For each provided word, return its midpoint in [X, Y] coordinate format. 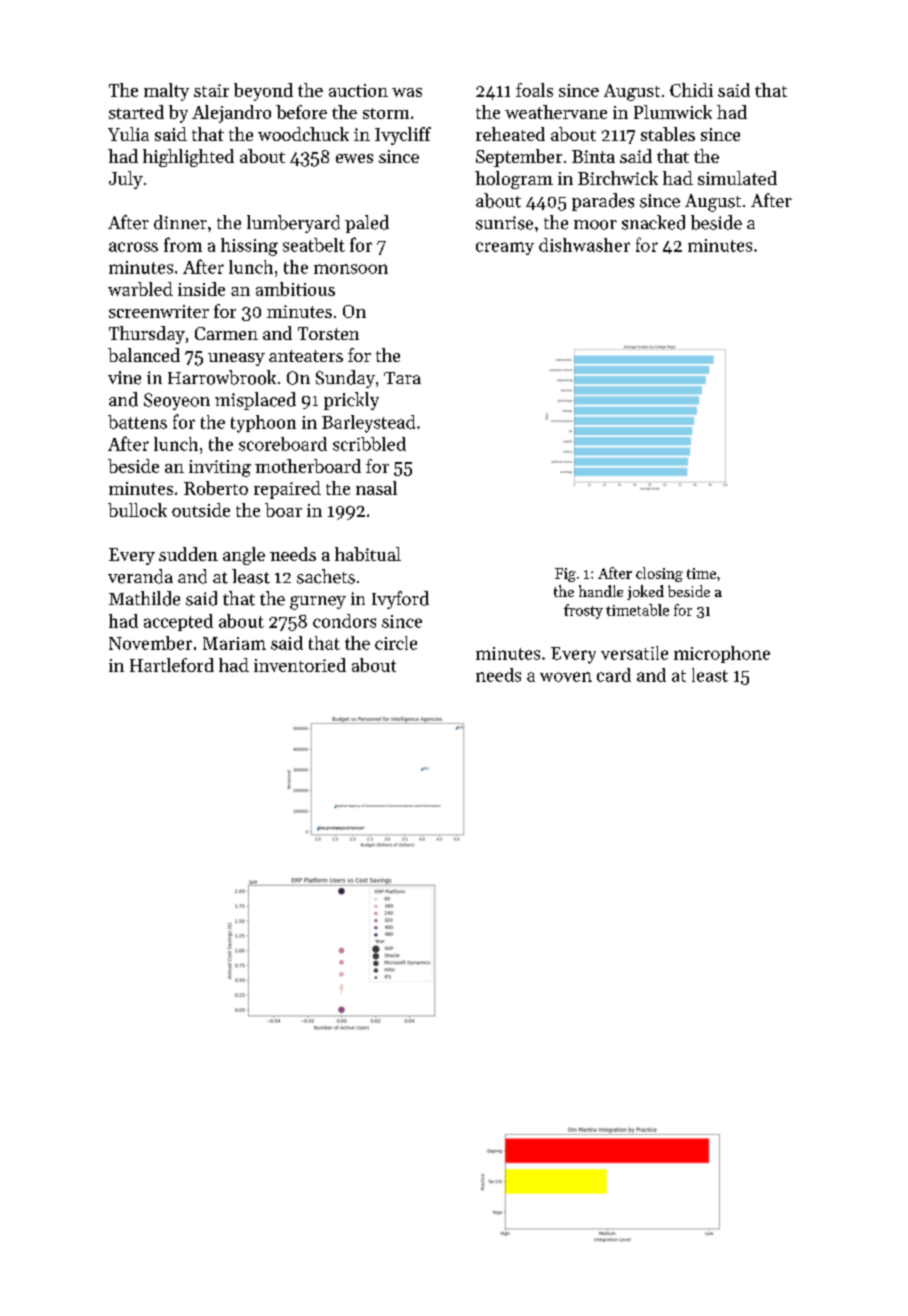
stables [668, 134]
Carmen [226, 333]
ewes [354, 158]
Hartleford [172, 665]
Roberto [216, 488]
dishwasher [584, 245]
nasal [376, 488]
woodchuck [303, 134]
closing [659, 574]
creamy [505, 248]
